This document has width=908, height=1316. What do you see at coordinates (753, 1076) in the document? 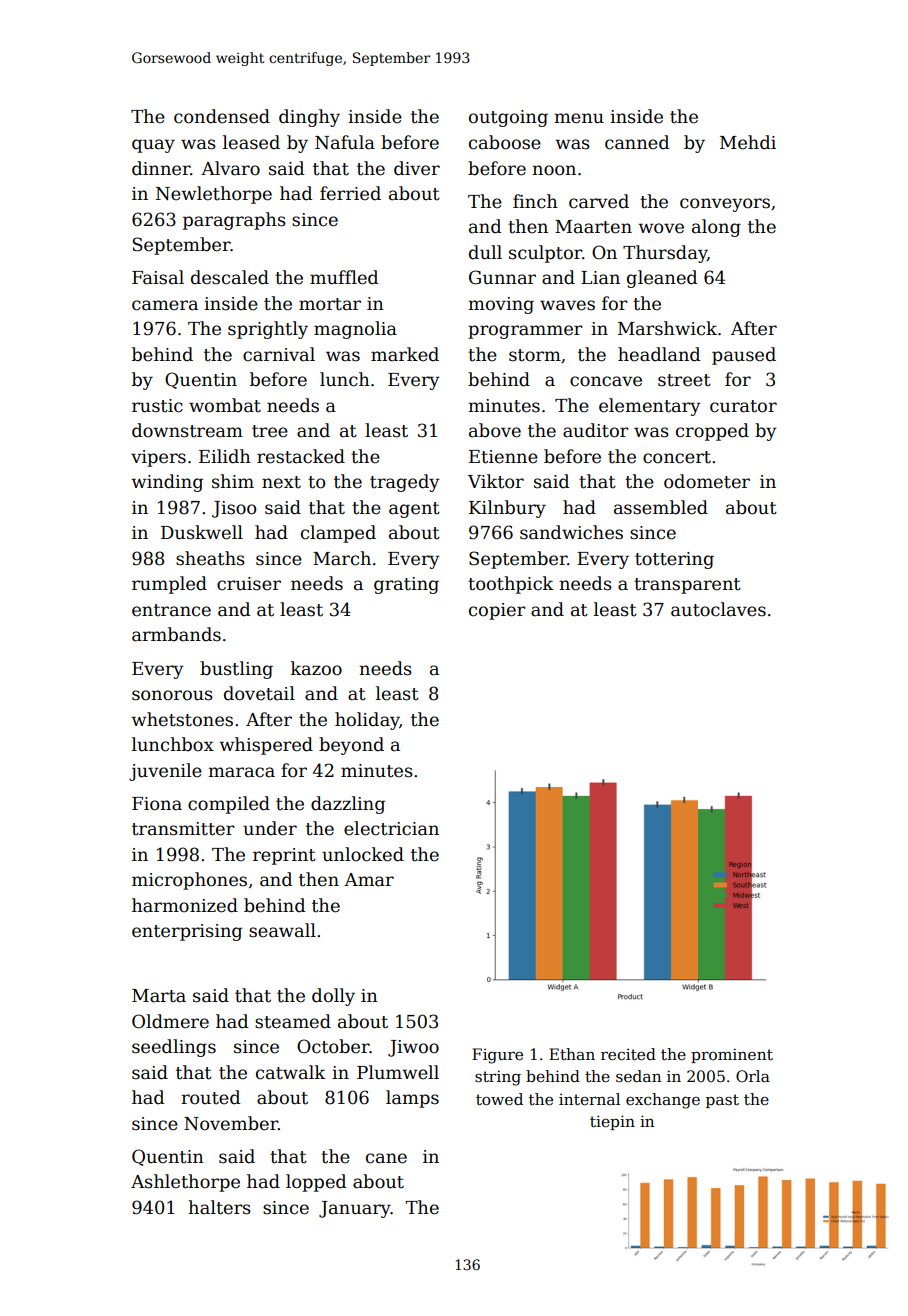
I see `Orla` at bounding box center [753, 1076].
